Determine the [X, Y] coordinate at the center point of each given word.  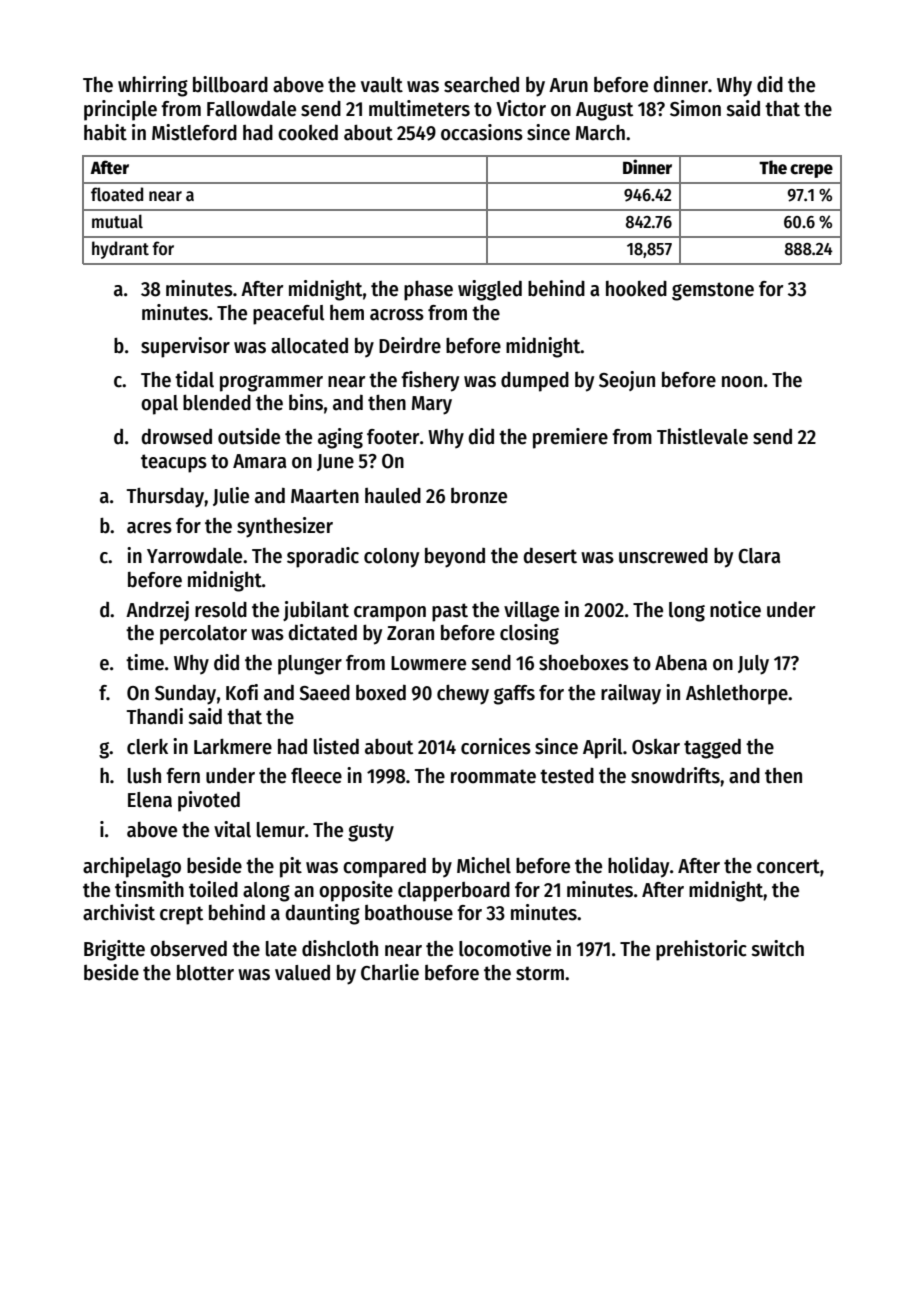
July [753, 665]
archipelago [132, 867]
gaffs [514, 695]
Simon [695, 108]
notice [735, 609]
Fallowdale [251, 109]
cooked [308, 133]
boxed [381, 693]
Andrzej [157, 611]
